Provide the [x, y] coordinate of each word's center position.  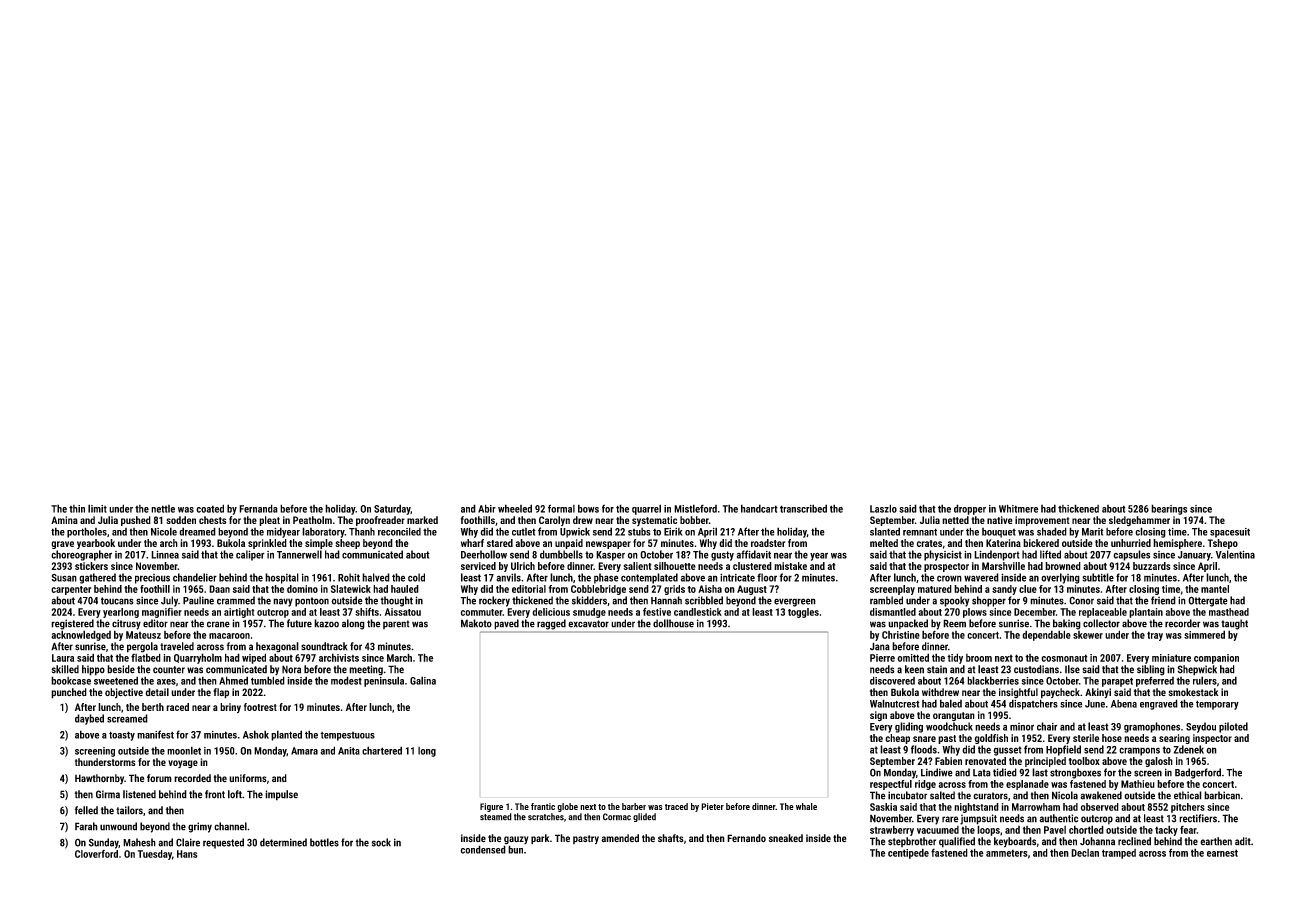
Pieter [712, 806]
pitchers [1188, 808]
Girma [108, 794]
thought [396, 601]
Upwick [575, 532]
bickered [1041, 543]
